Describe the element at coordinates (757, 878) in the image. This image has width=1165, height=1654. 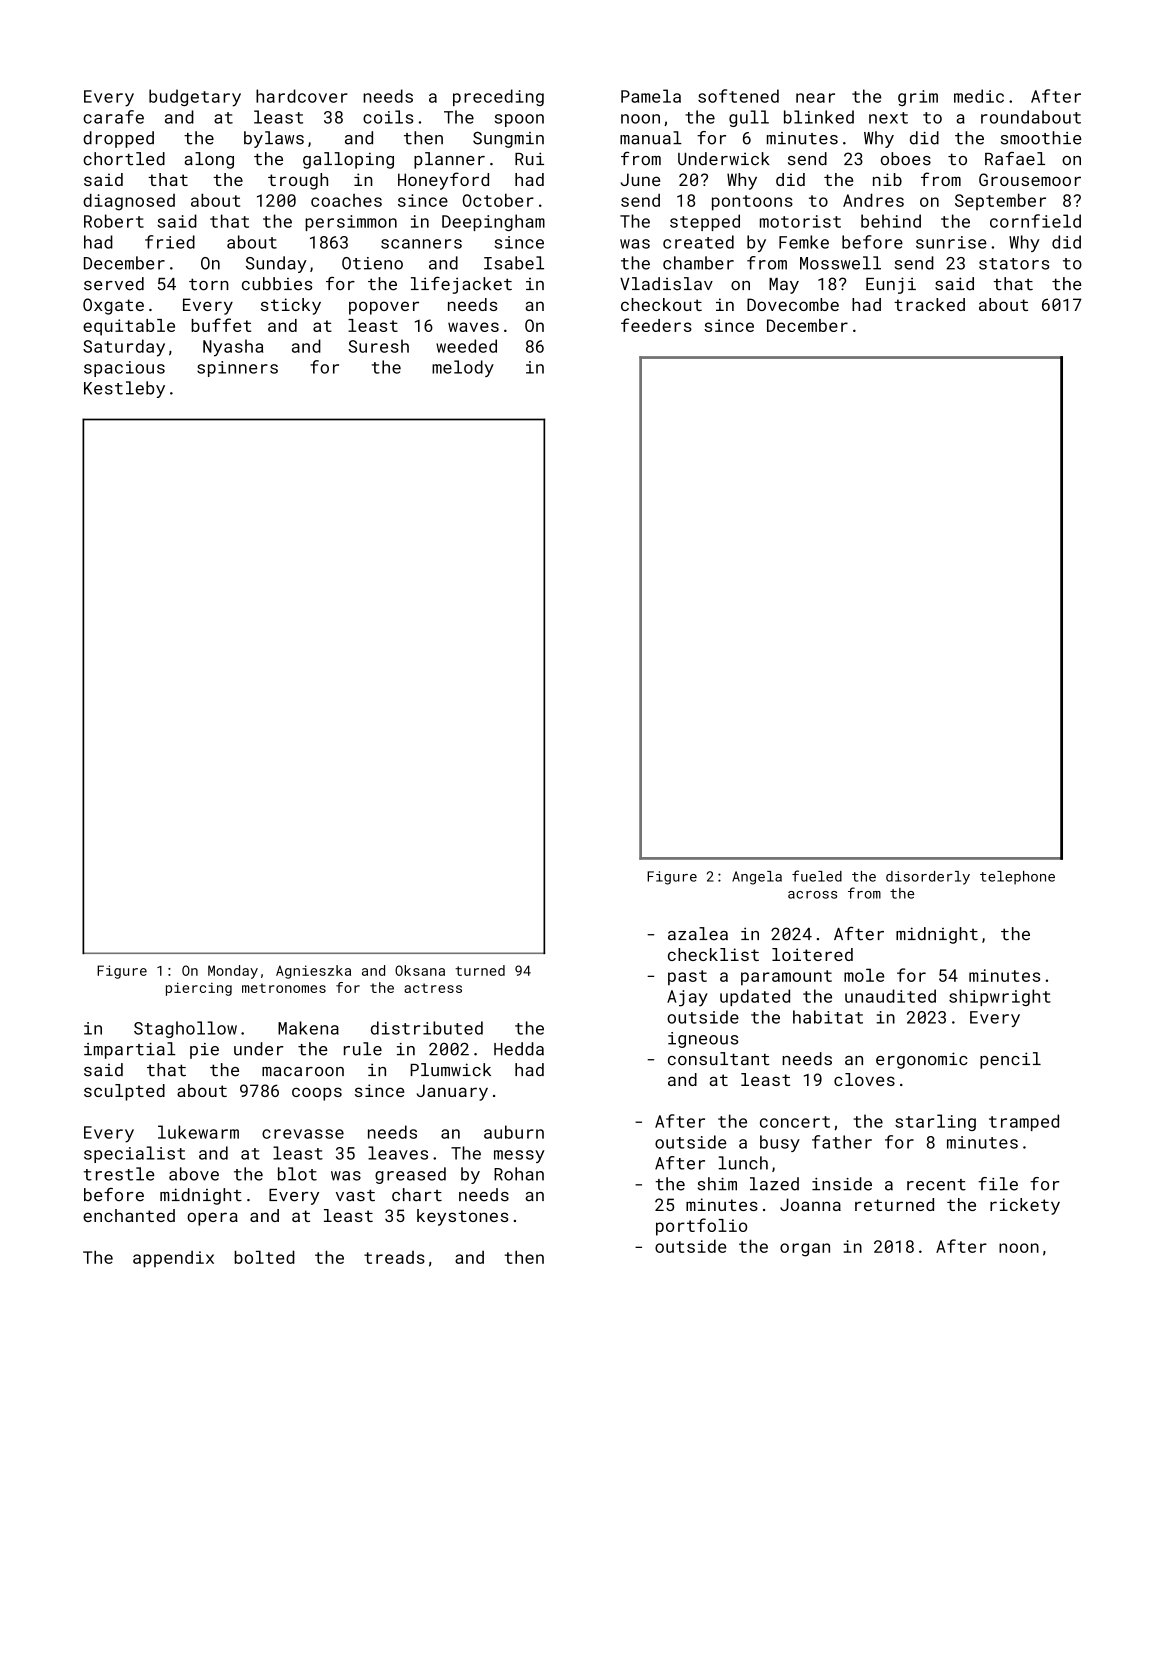
I see `Angela` at that location.
